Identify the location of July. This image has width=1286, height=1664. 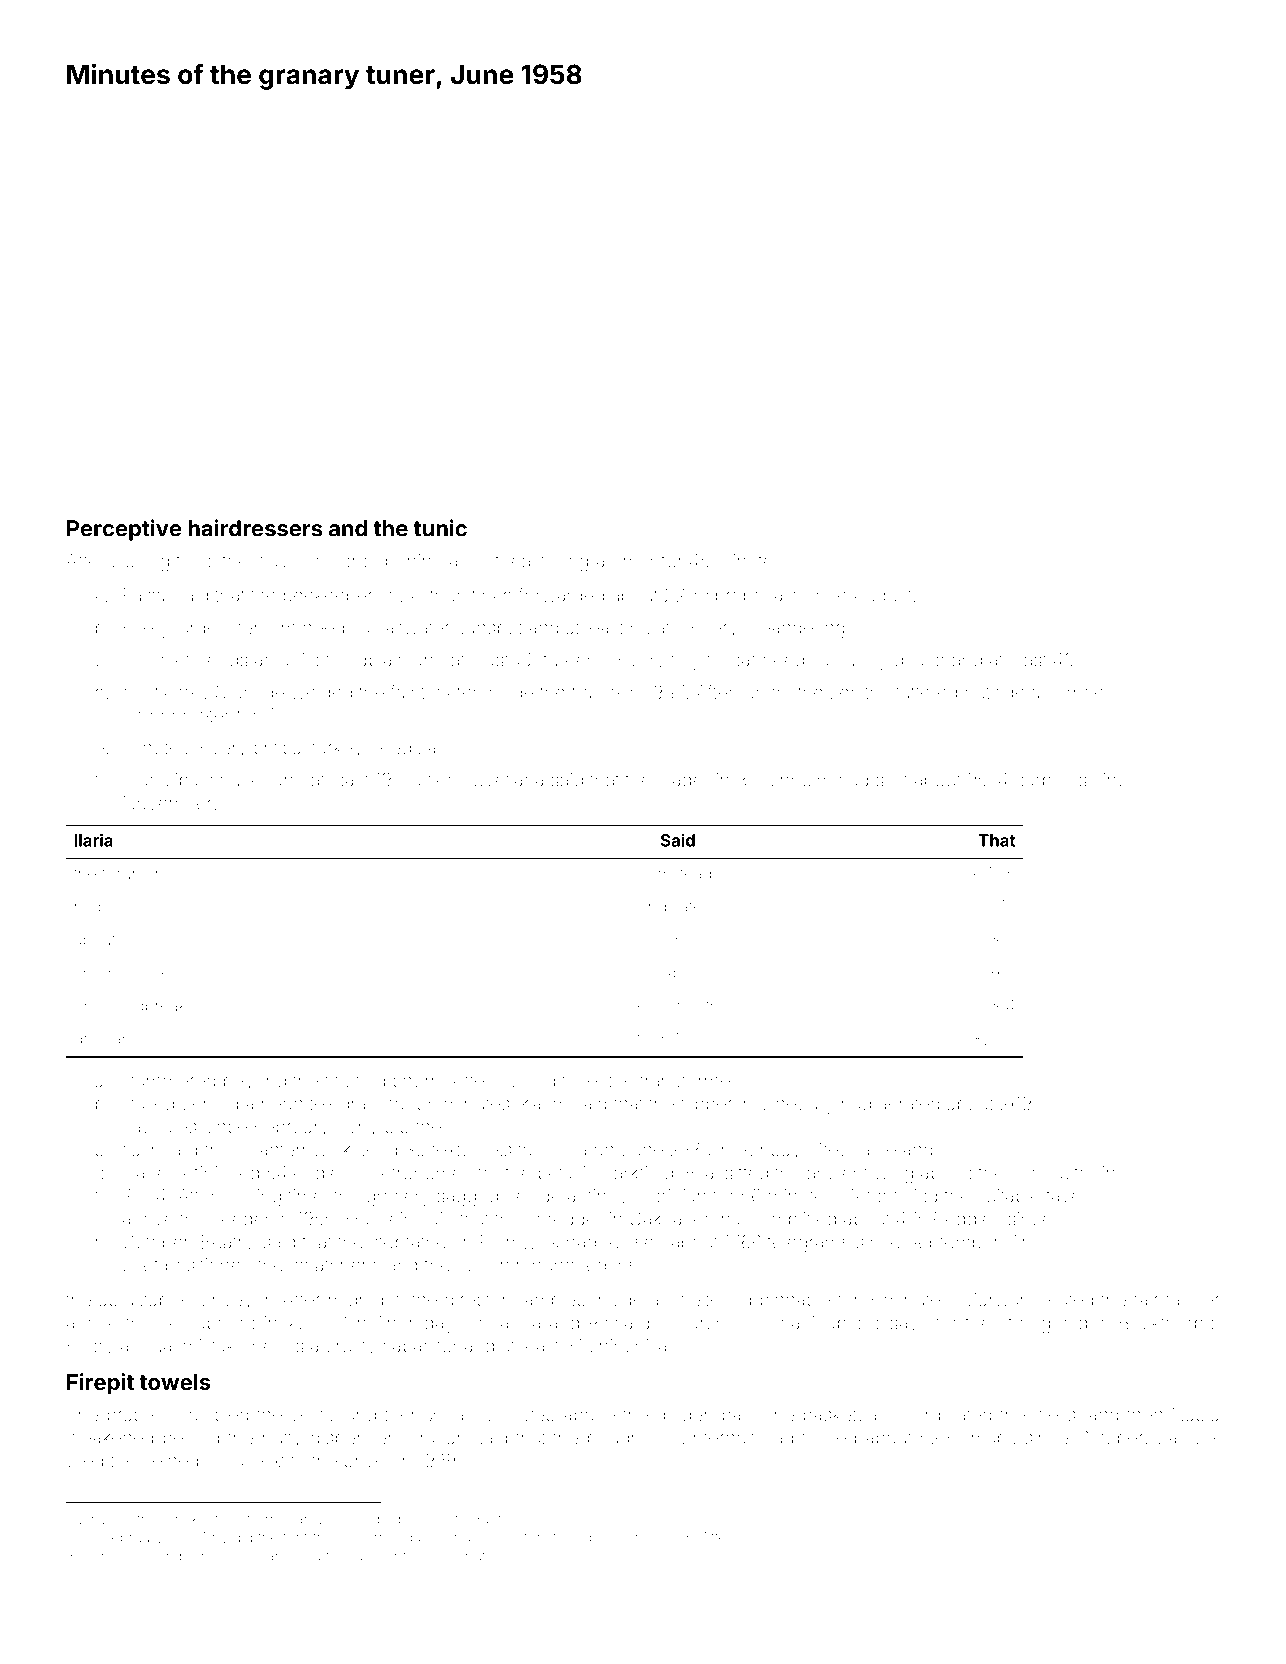
(662, 1539).
